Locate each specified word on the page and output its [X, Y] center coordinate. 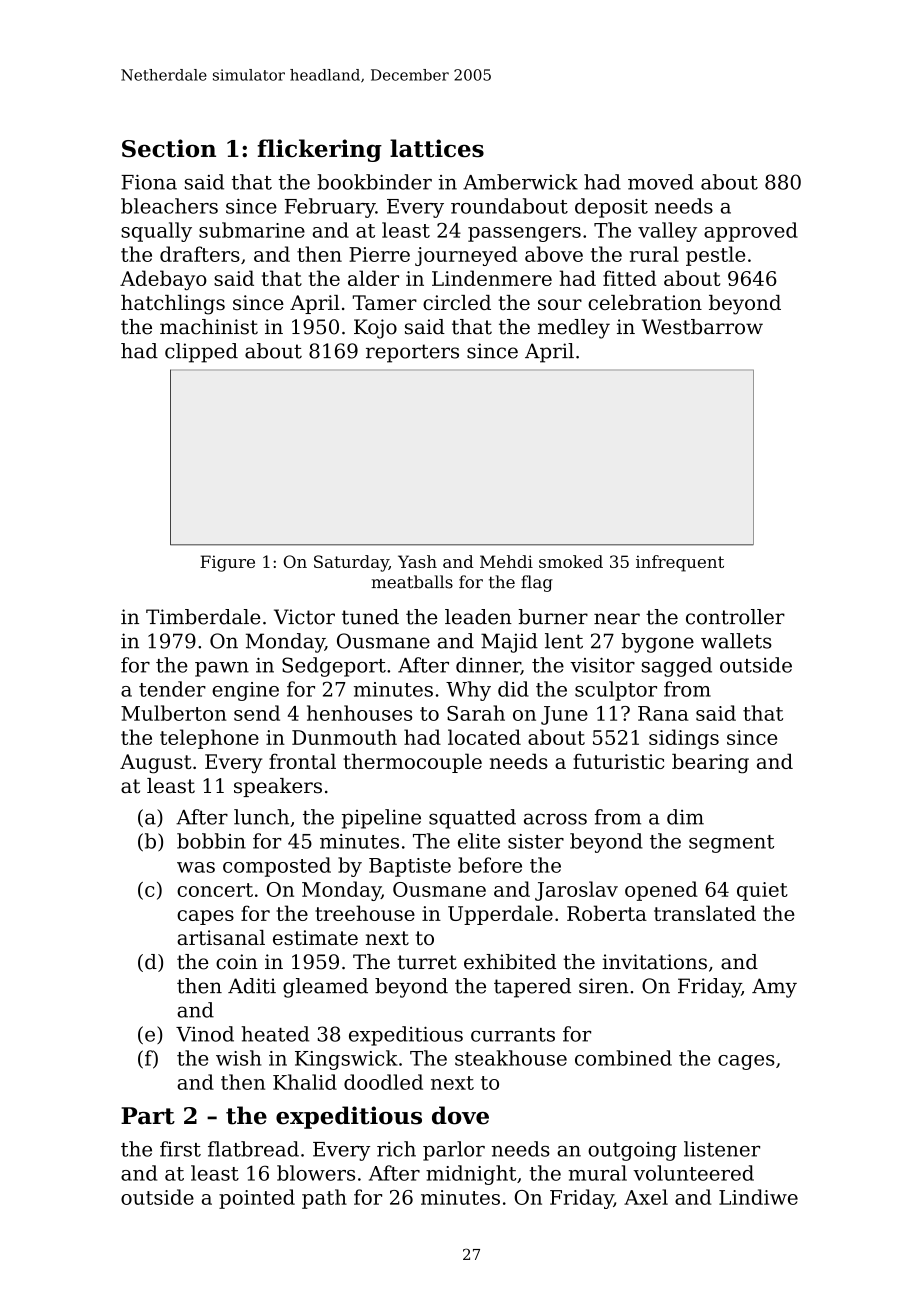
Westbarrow [702, 327]
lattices [437, 148]
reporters [412, 353]
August [155, 764]
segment [731, 844]
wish [238, 1058]
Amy [774, 988]
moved [661, 182]
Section [169, 148]
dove [460, 1115]
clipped [201, 353]
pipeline [381, 819]
